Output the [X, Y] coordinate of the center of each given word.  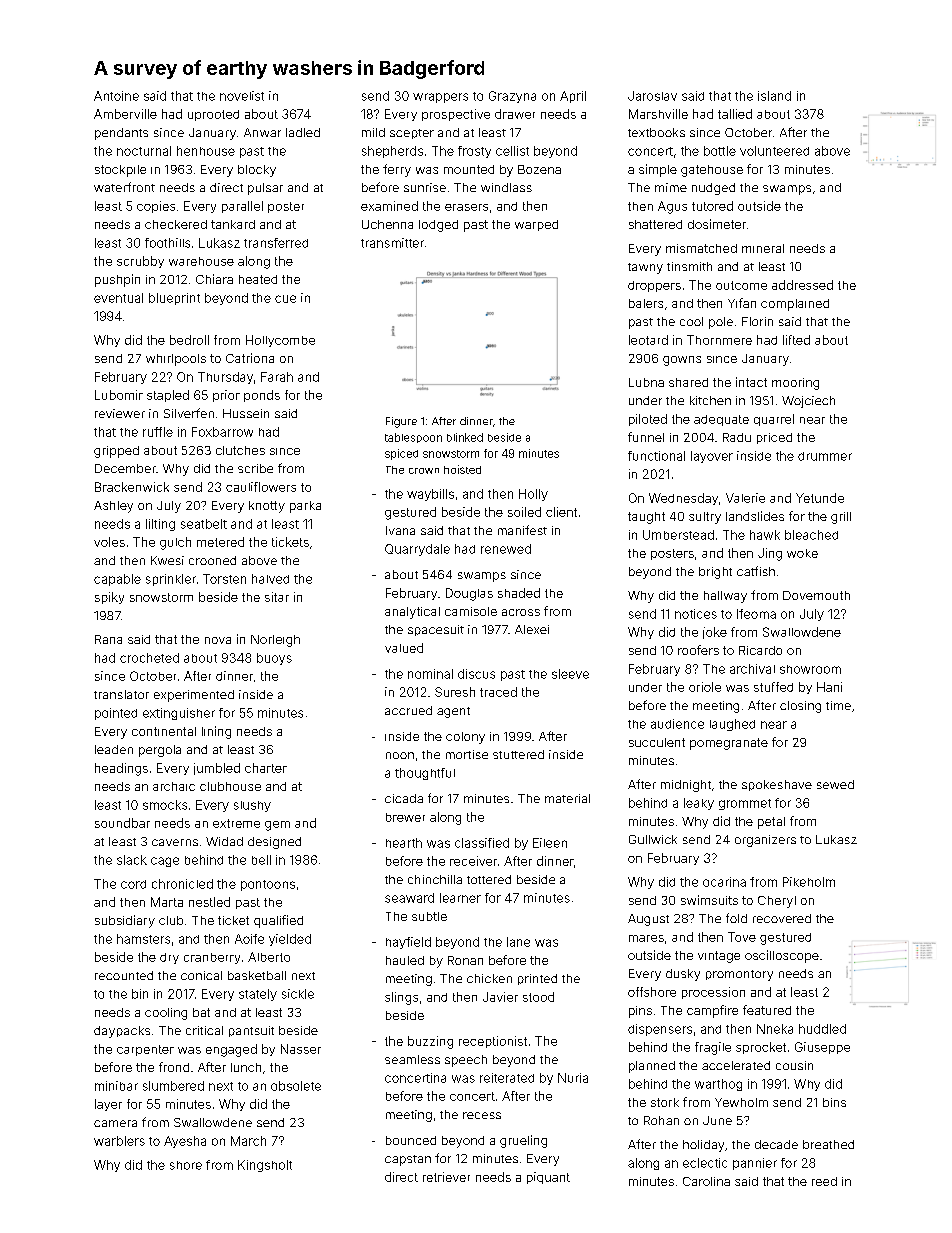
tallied [735, 114]
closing [800, 707]
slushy [252, 806]
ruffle [158, 432]
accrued [408, 710]
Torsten [224, 579]
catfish [756, 571]
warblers [119, 1141]
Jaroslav [652, 96]
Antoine [116, 96]
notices [696, 614]
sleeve [570, 674]
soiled [524, 512]
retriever [446, 1177]
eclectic [705, 1163]
